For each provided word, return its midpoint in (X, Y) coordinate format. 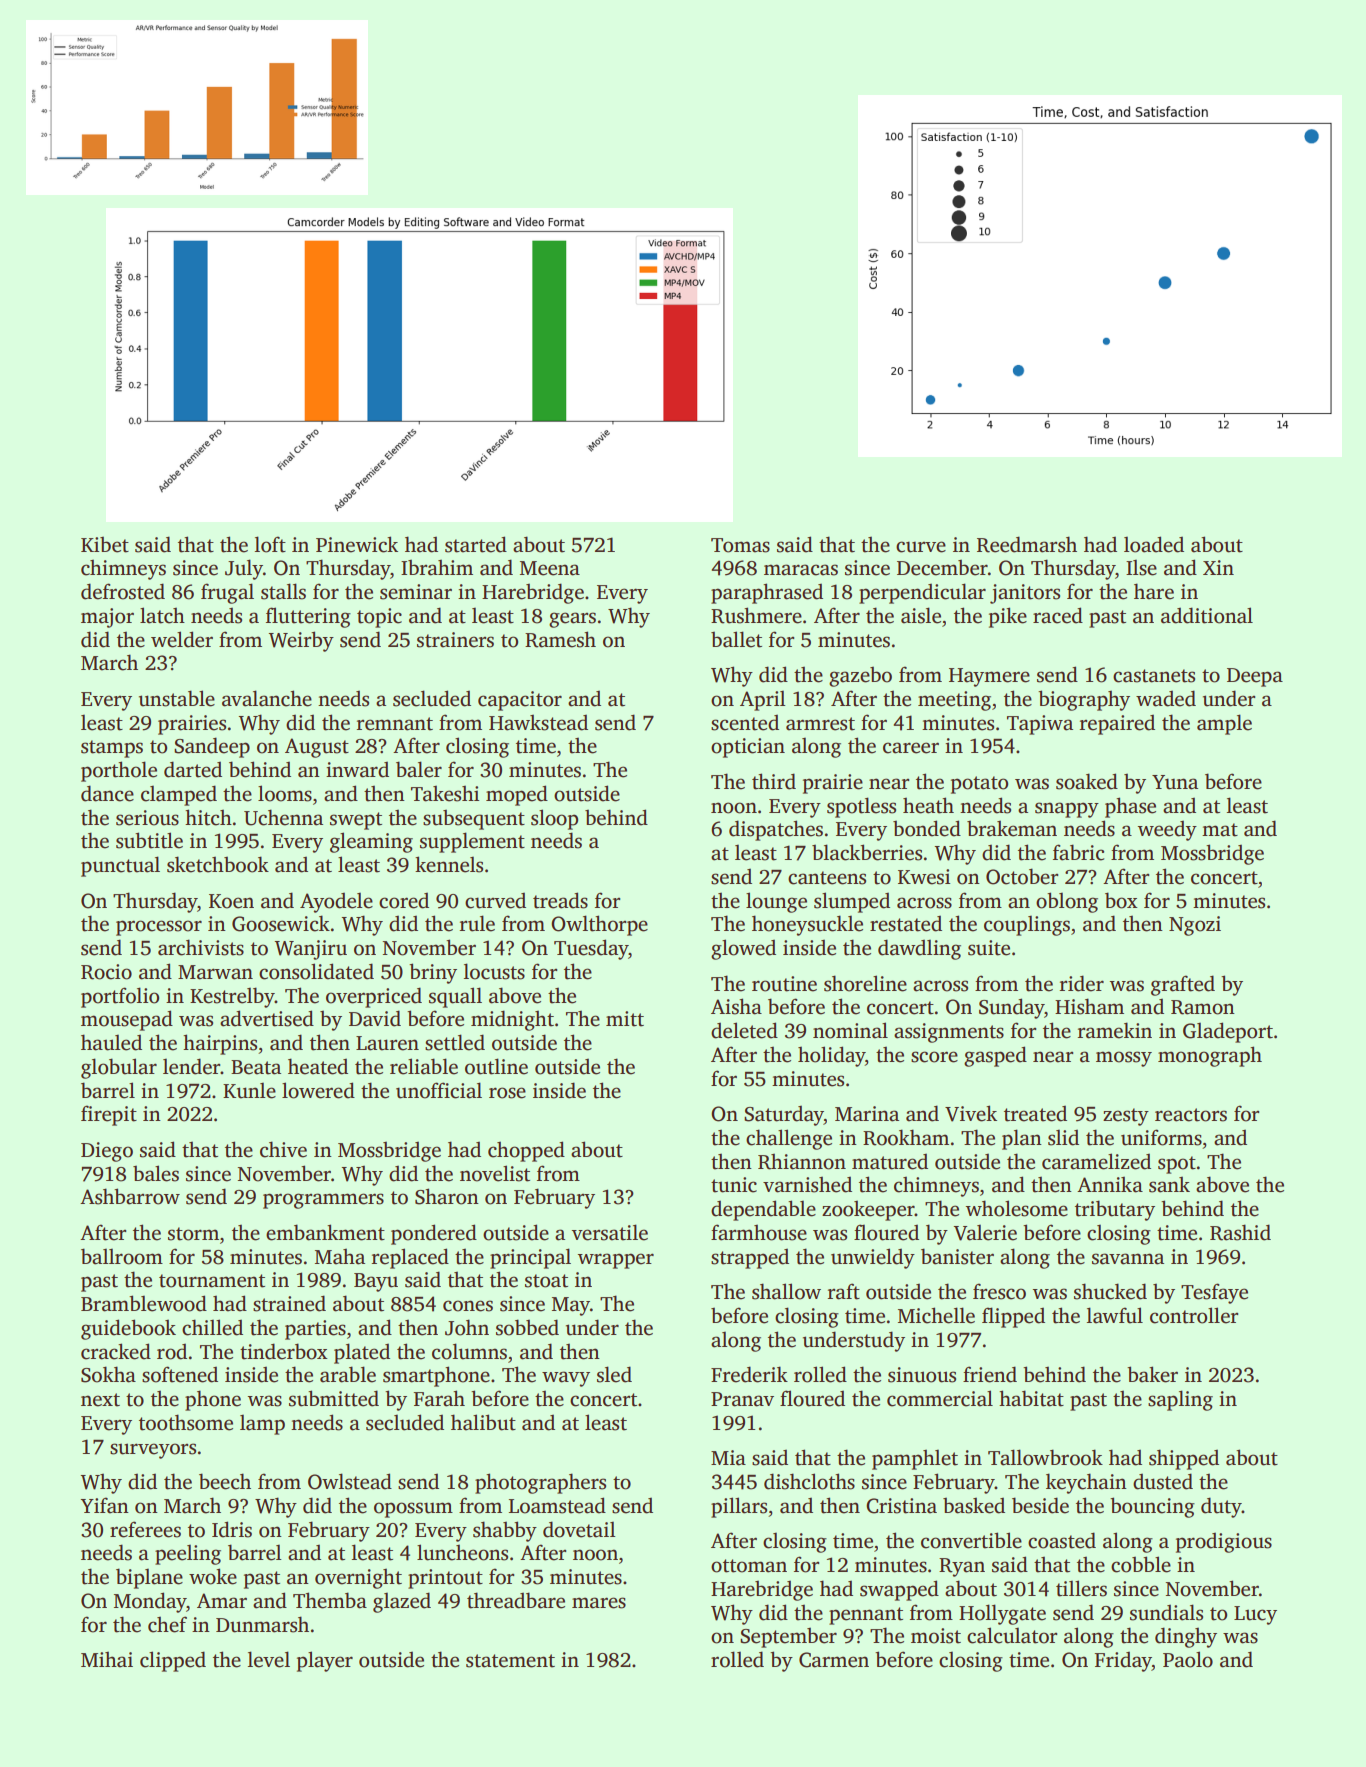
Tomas (740, 545)
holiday (831, 1056)
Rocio (106, 972)
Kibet (105, 544)
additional (1207, 615)
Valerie (985, 1233)
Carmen (834, 1660)
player (325, 1661)
